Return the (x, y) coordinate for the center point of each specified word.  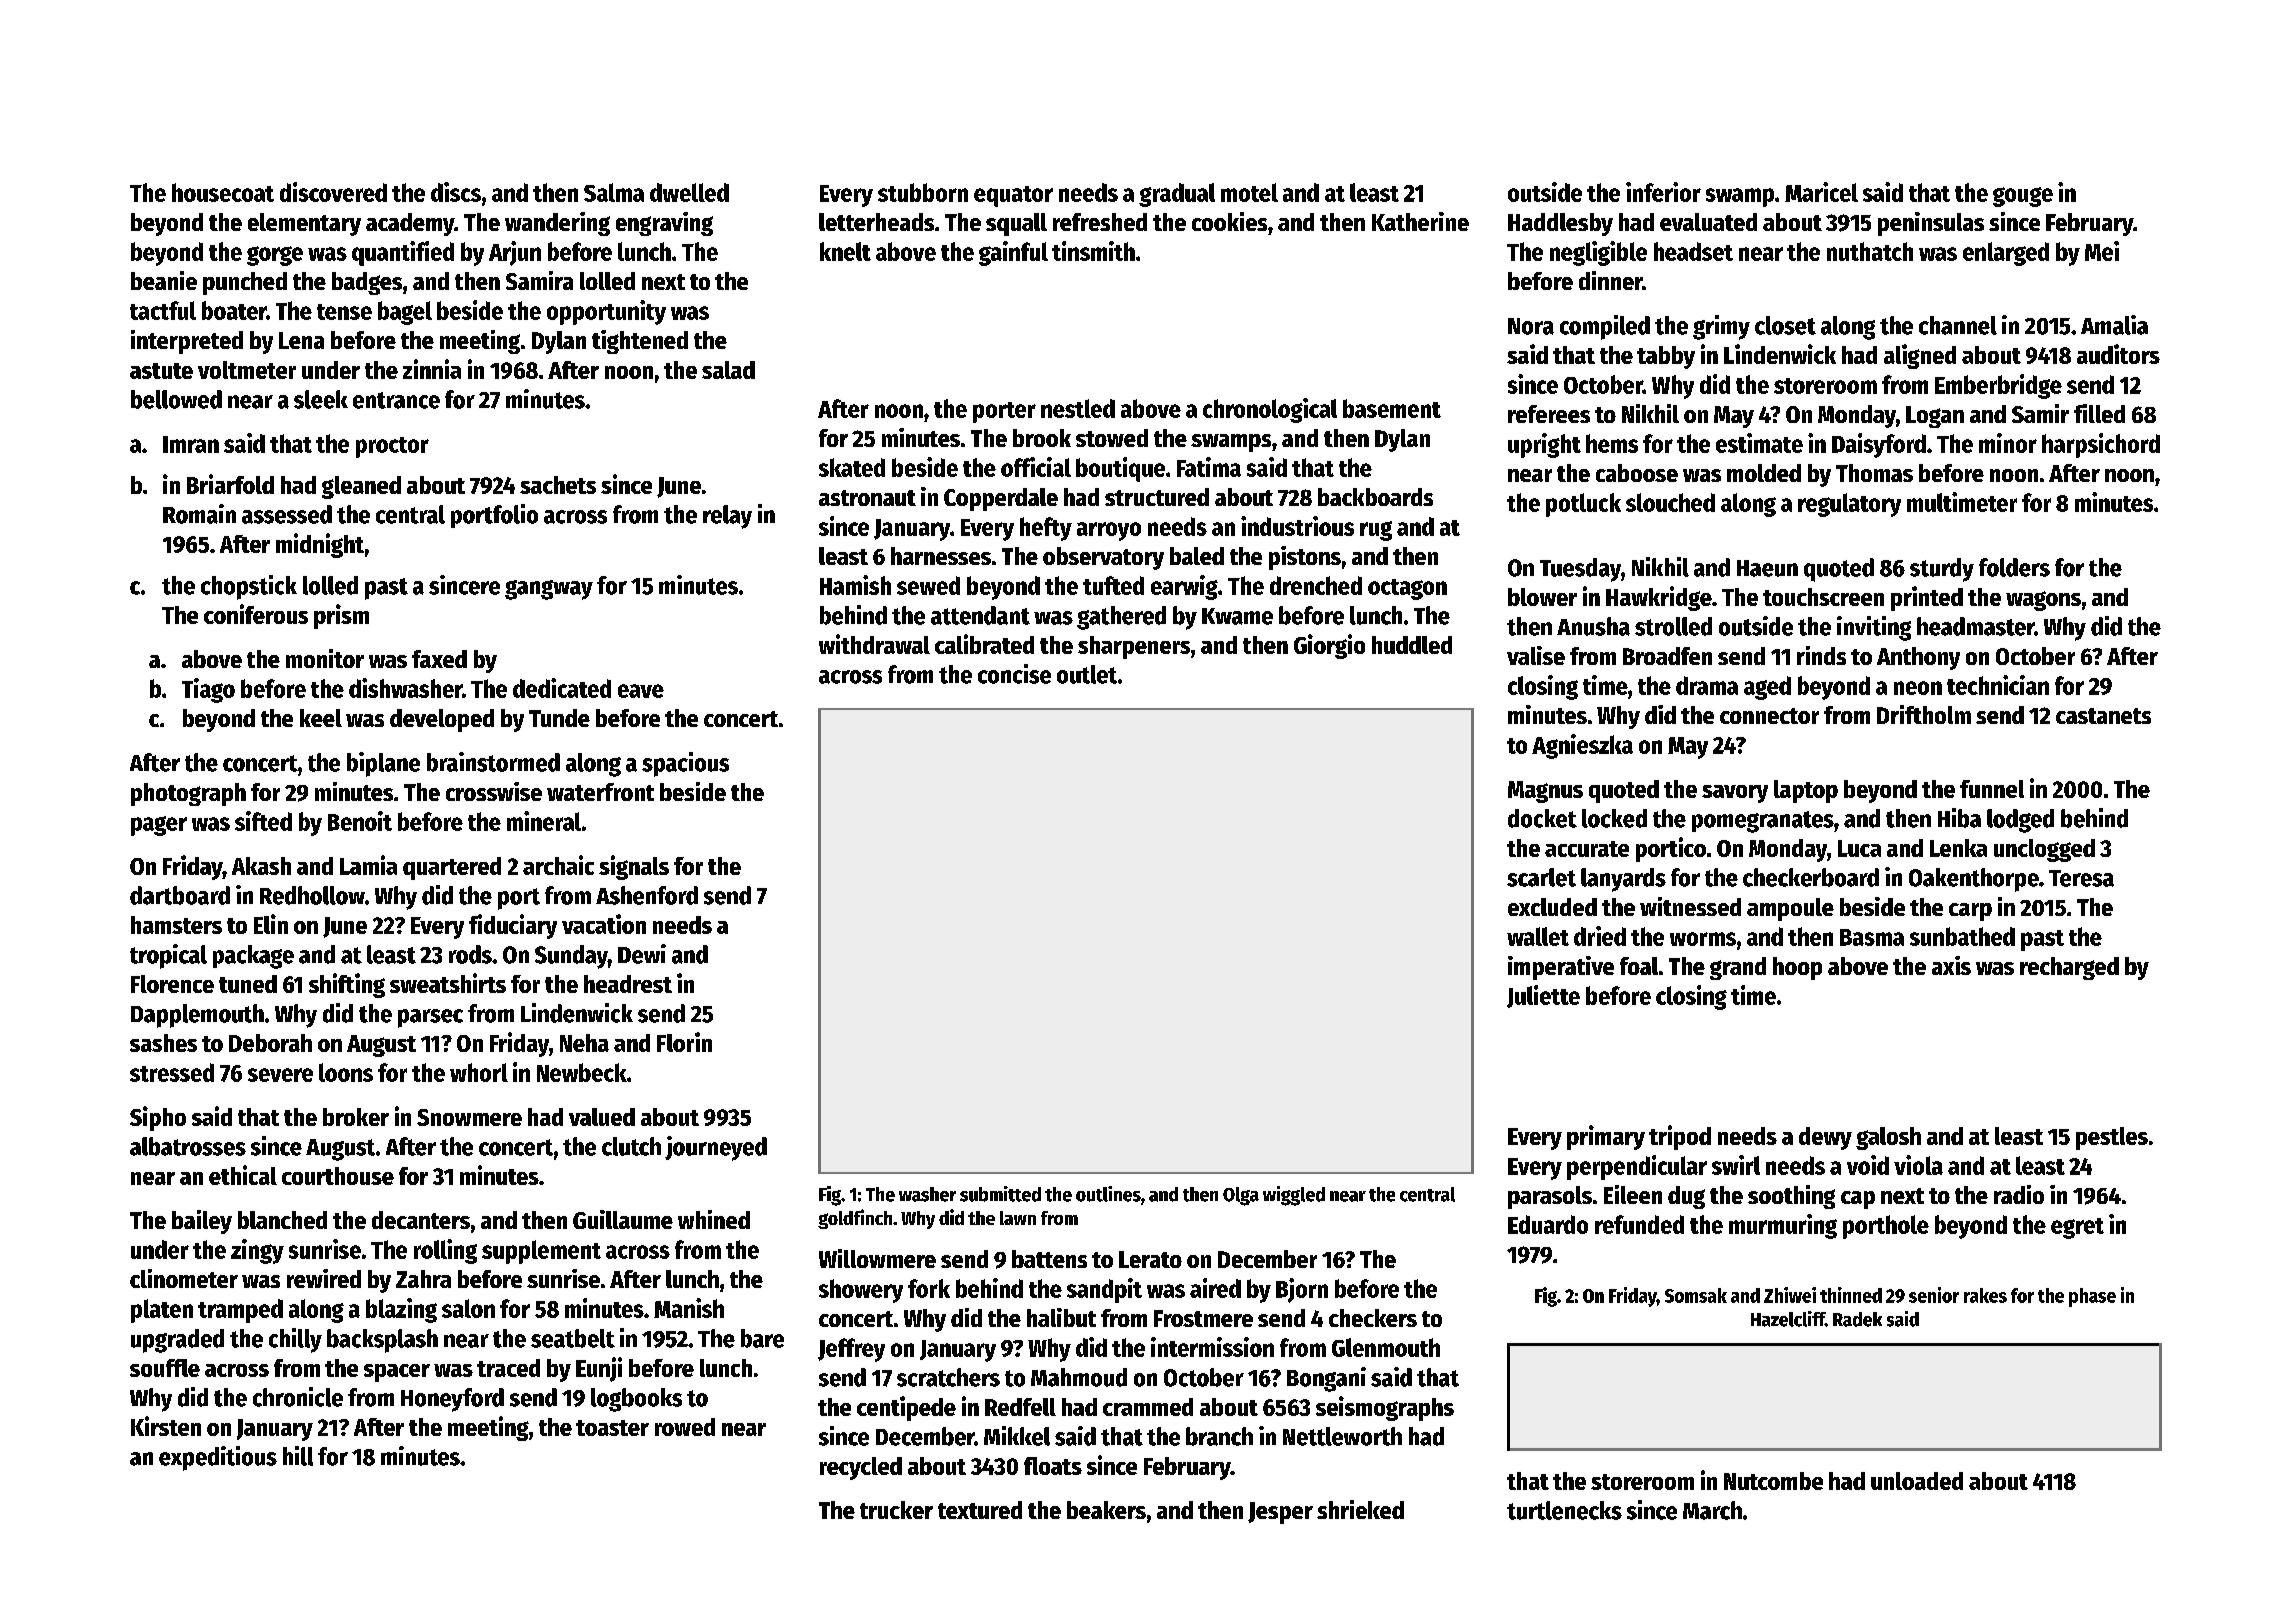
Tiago (208, 690)
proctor (392, 447)
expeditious (218, 1458)
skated (852, 467)
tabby (1666, 357)
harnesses (941, 556)
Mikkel (1017, 1436)
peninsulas (1931, 224)
